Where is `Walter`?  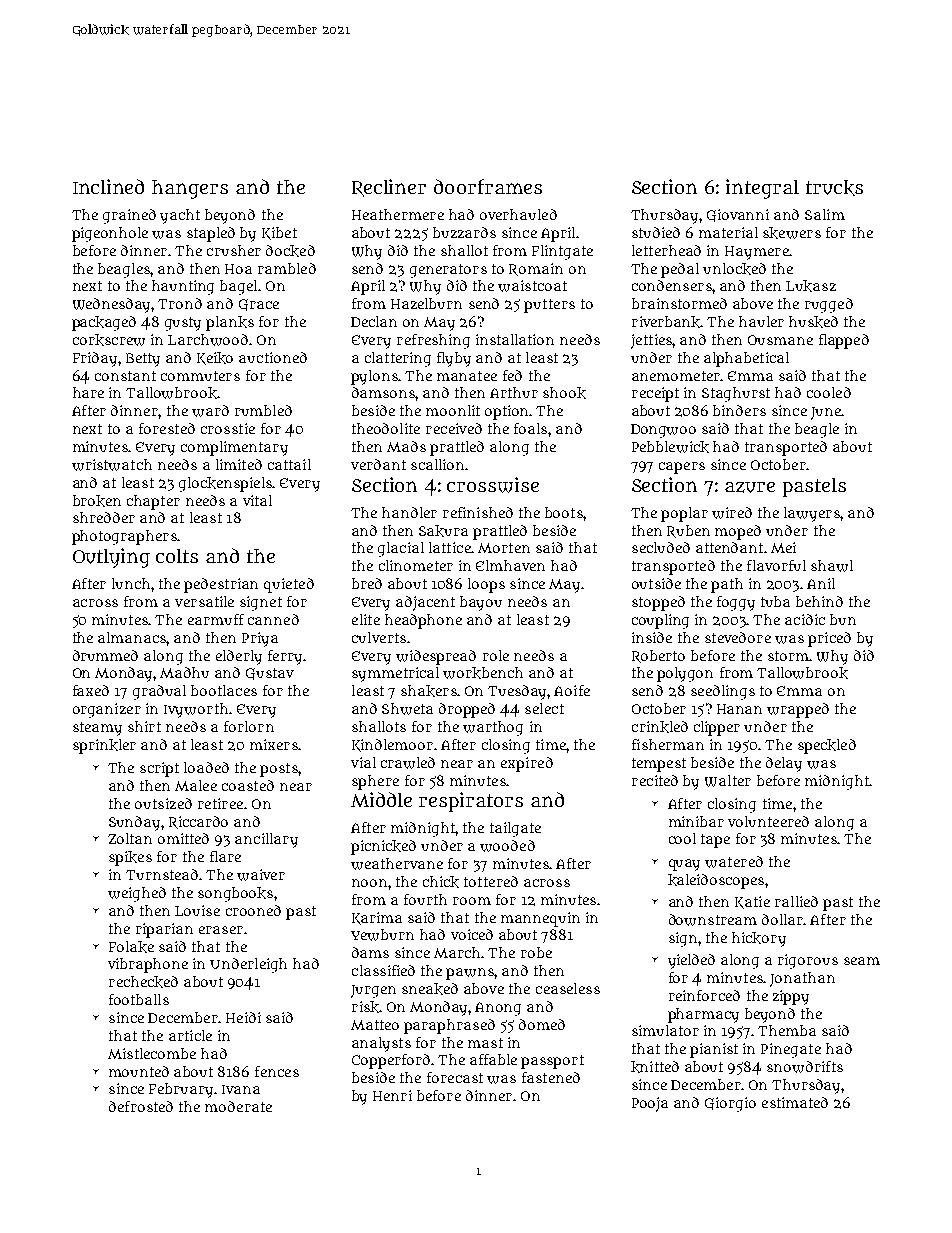
Walter is located at coordinates (728, 781).
